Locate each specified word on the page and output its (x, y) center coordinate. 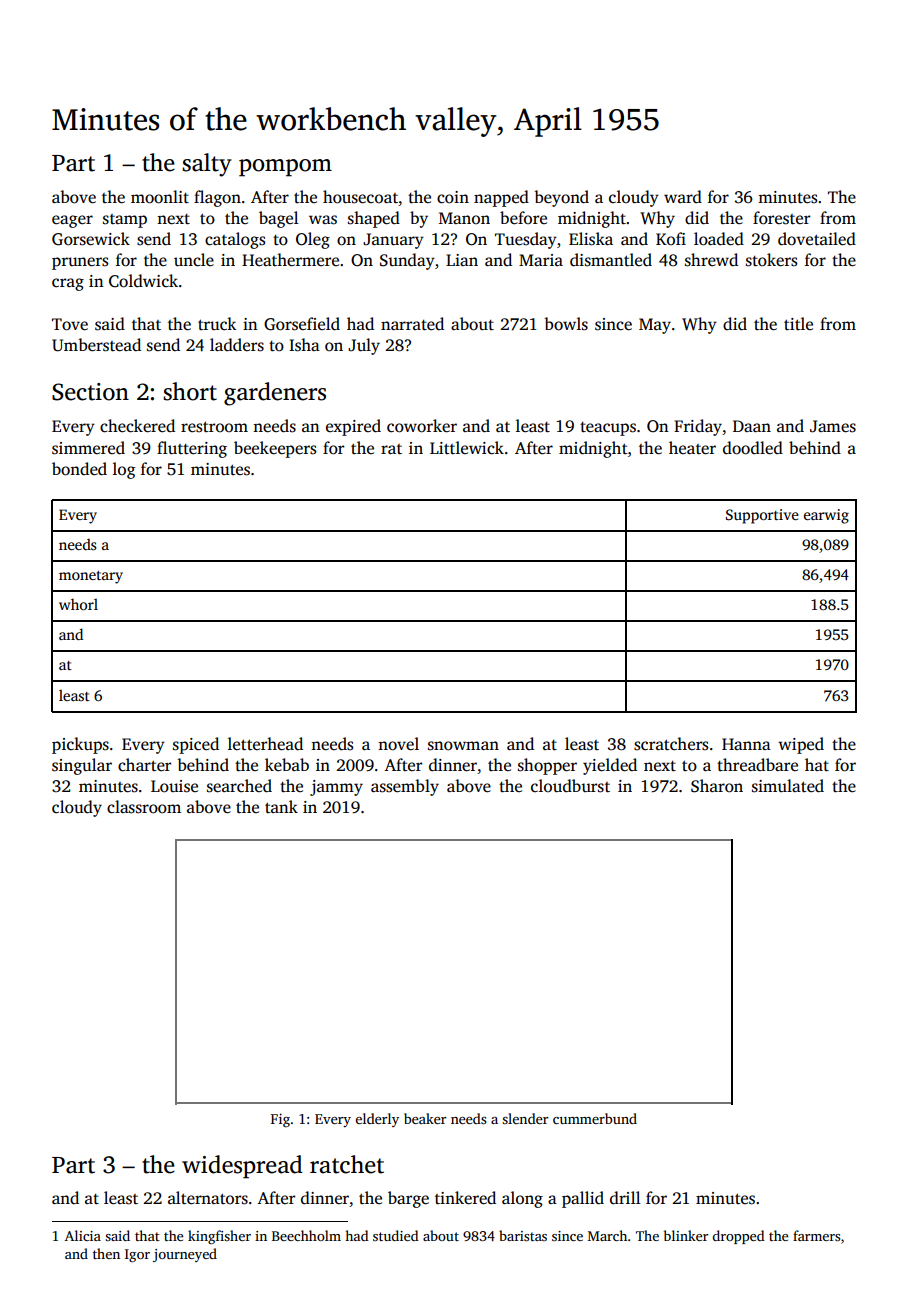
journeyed (185, 1255)
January (393, 241)
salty (207, 165)
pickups (80, 745)
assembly (405, 787)
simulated (788, 786)
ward (683, 196)
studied (395, 1235)
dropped (738, 1237)
